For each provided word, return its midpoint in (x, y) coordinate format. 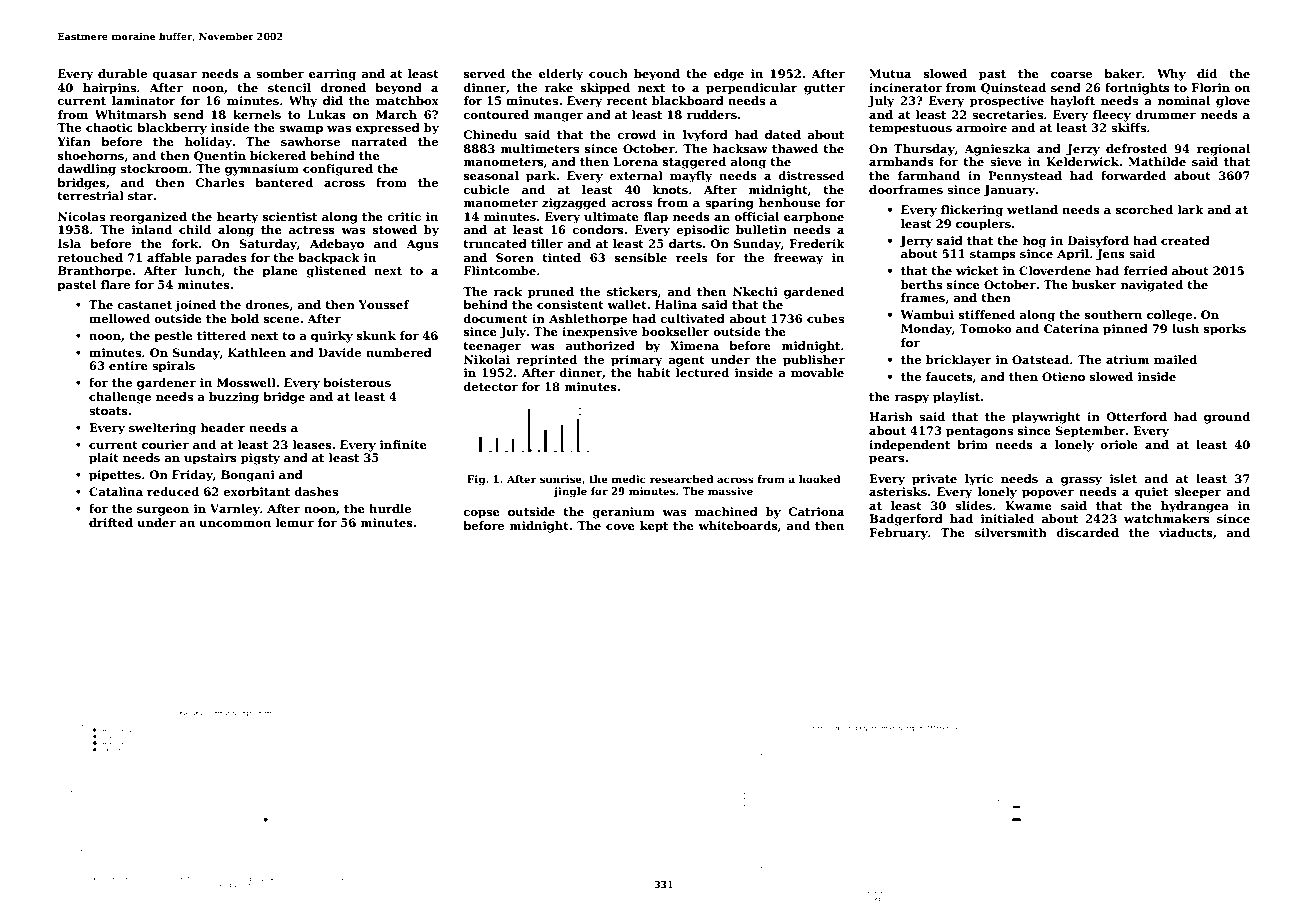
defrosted (1136, 148)
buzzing (234, 398)
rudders (712, 114)
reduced (173, 491)
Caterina (1071, 328)
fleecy (1112, 116)
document (496, 318)
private (934, 480)
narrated (379, 141)
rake (559, 87)
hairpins (109, 89)
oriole (1119, 444)
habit (654, 372)
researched (681, 479)
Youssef (384, 304)
